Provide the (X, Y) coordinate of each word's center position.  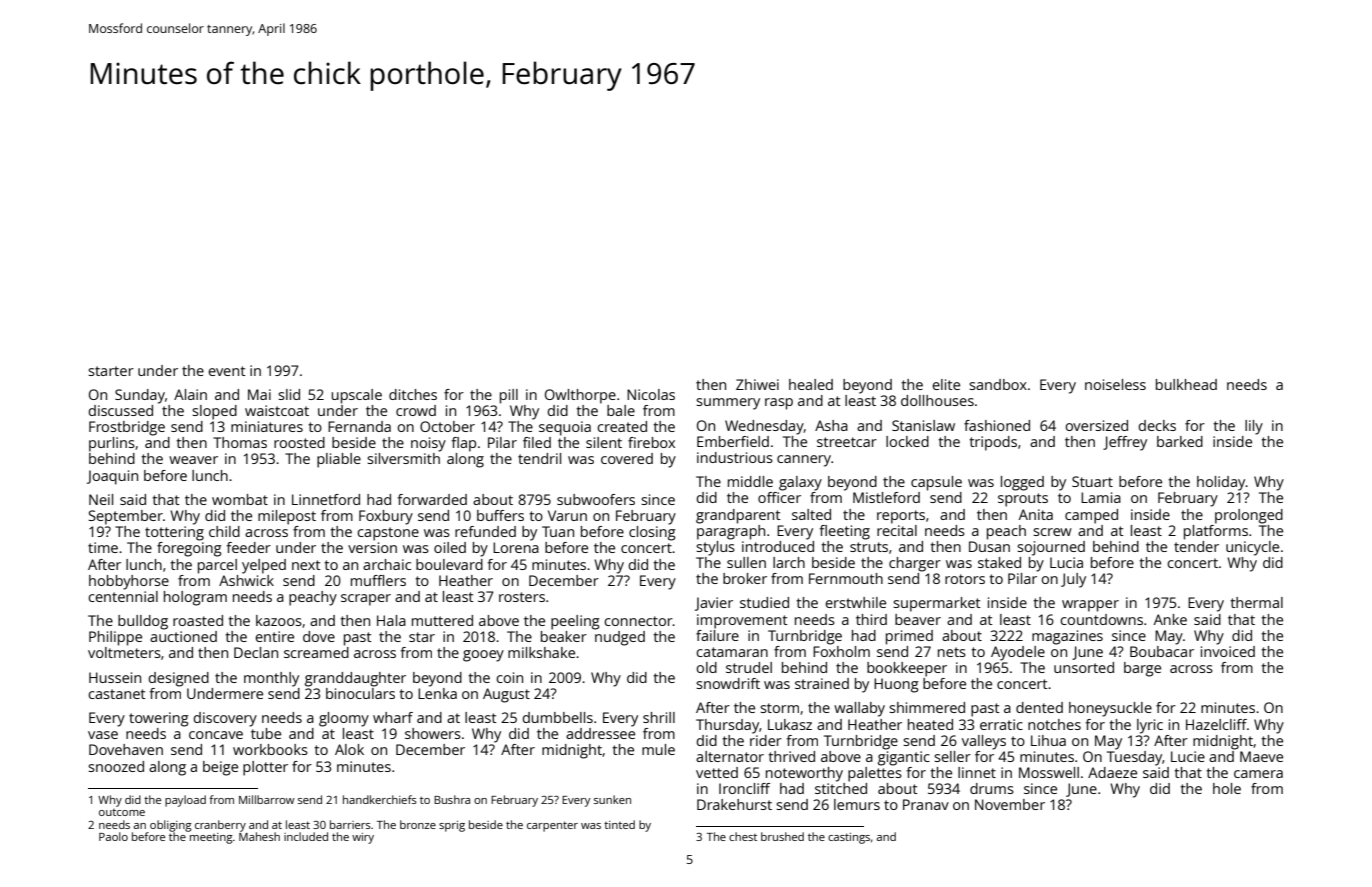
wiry (363, 838)
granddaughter (355, 679)
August (506, 695)
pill (509, 396)
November (1010, 804)
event (227, 371)
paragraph (731, 532)
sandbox (998, 384)
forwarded (432, 499)
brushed (782, 836)
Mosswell (1049, 772)
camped (1091, 516)
